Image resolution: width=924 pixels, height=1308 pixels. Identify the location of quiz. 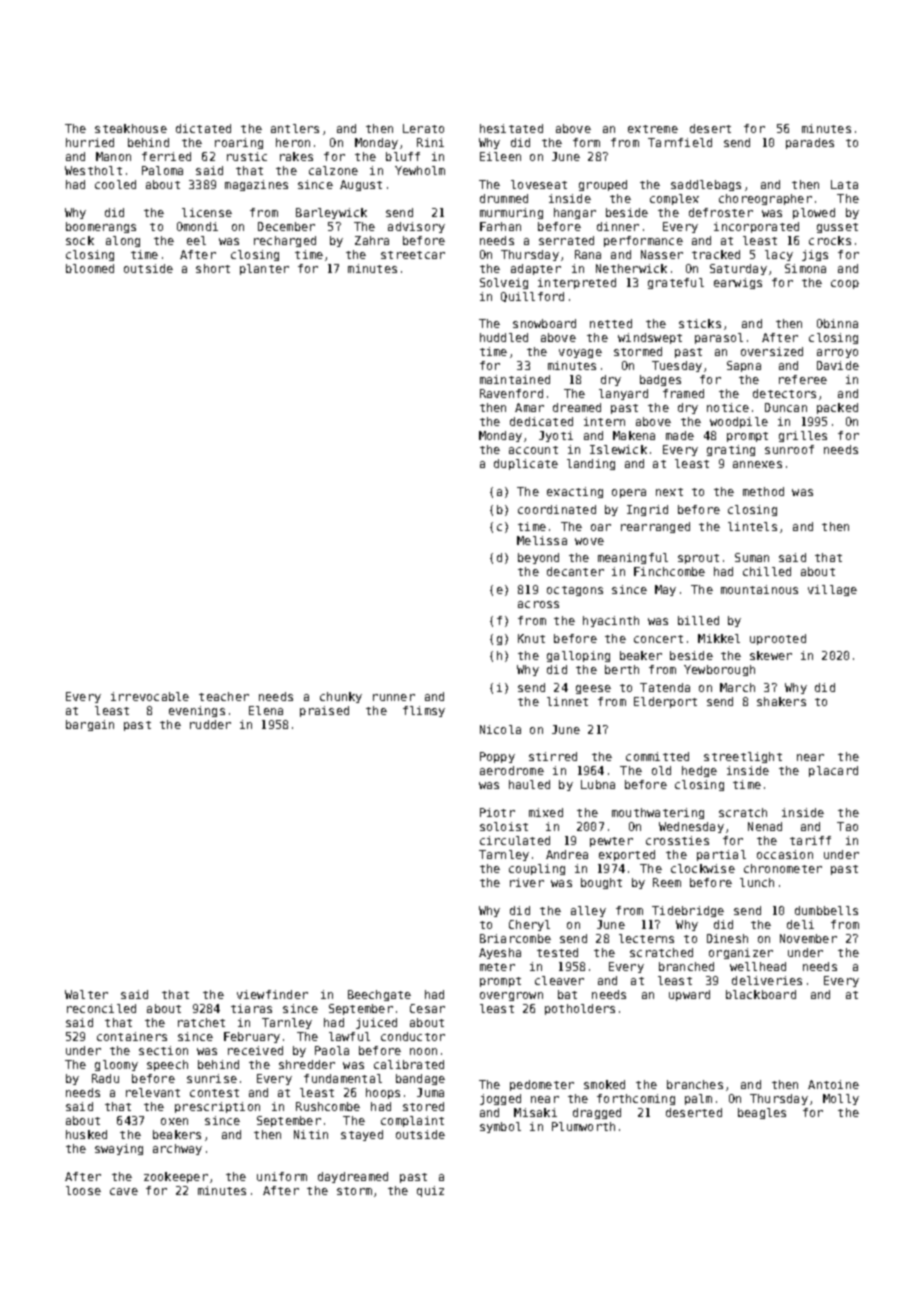
(430, 1191).
